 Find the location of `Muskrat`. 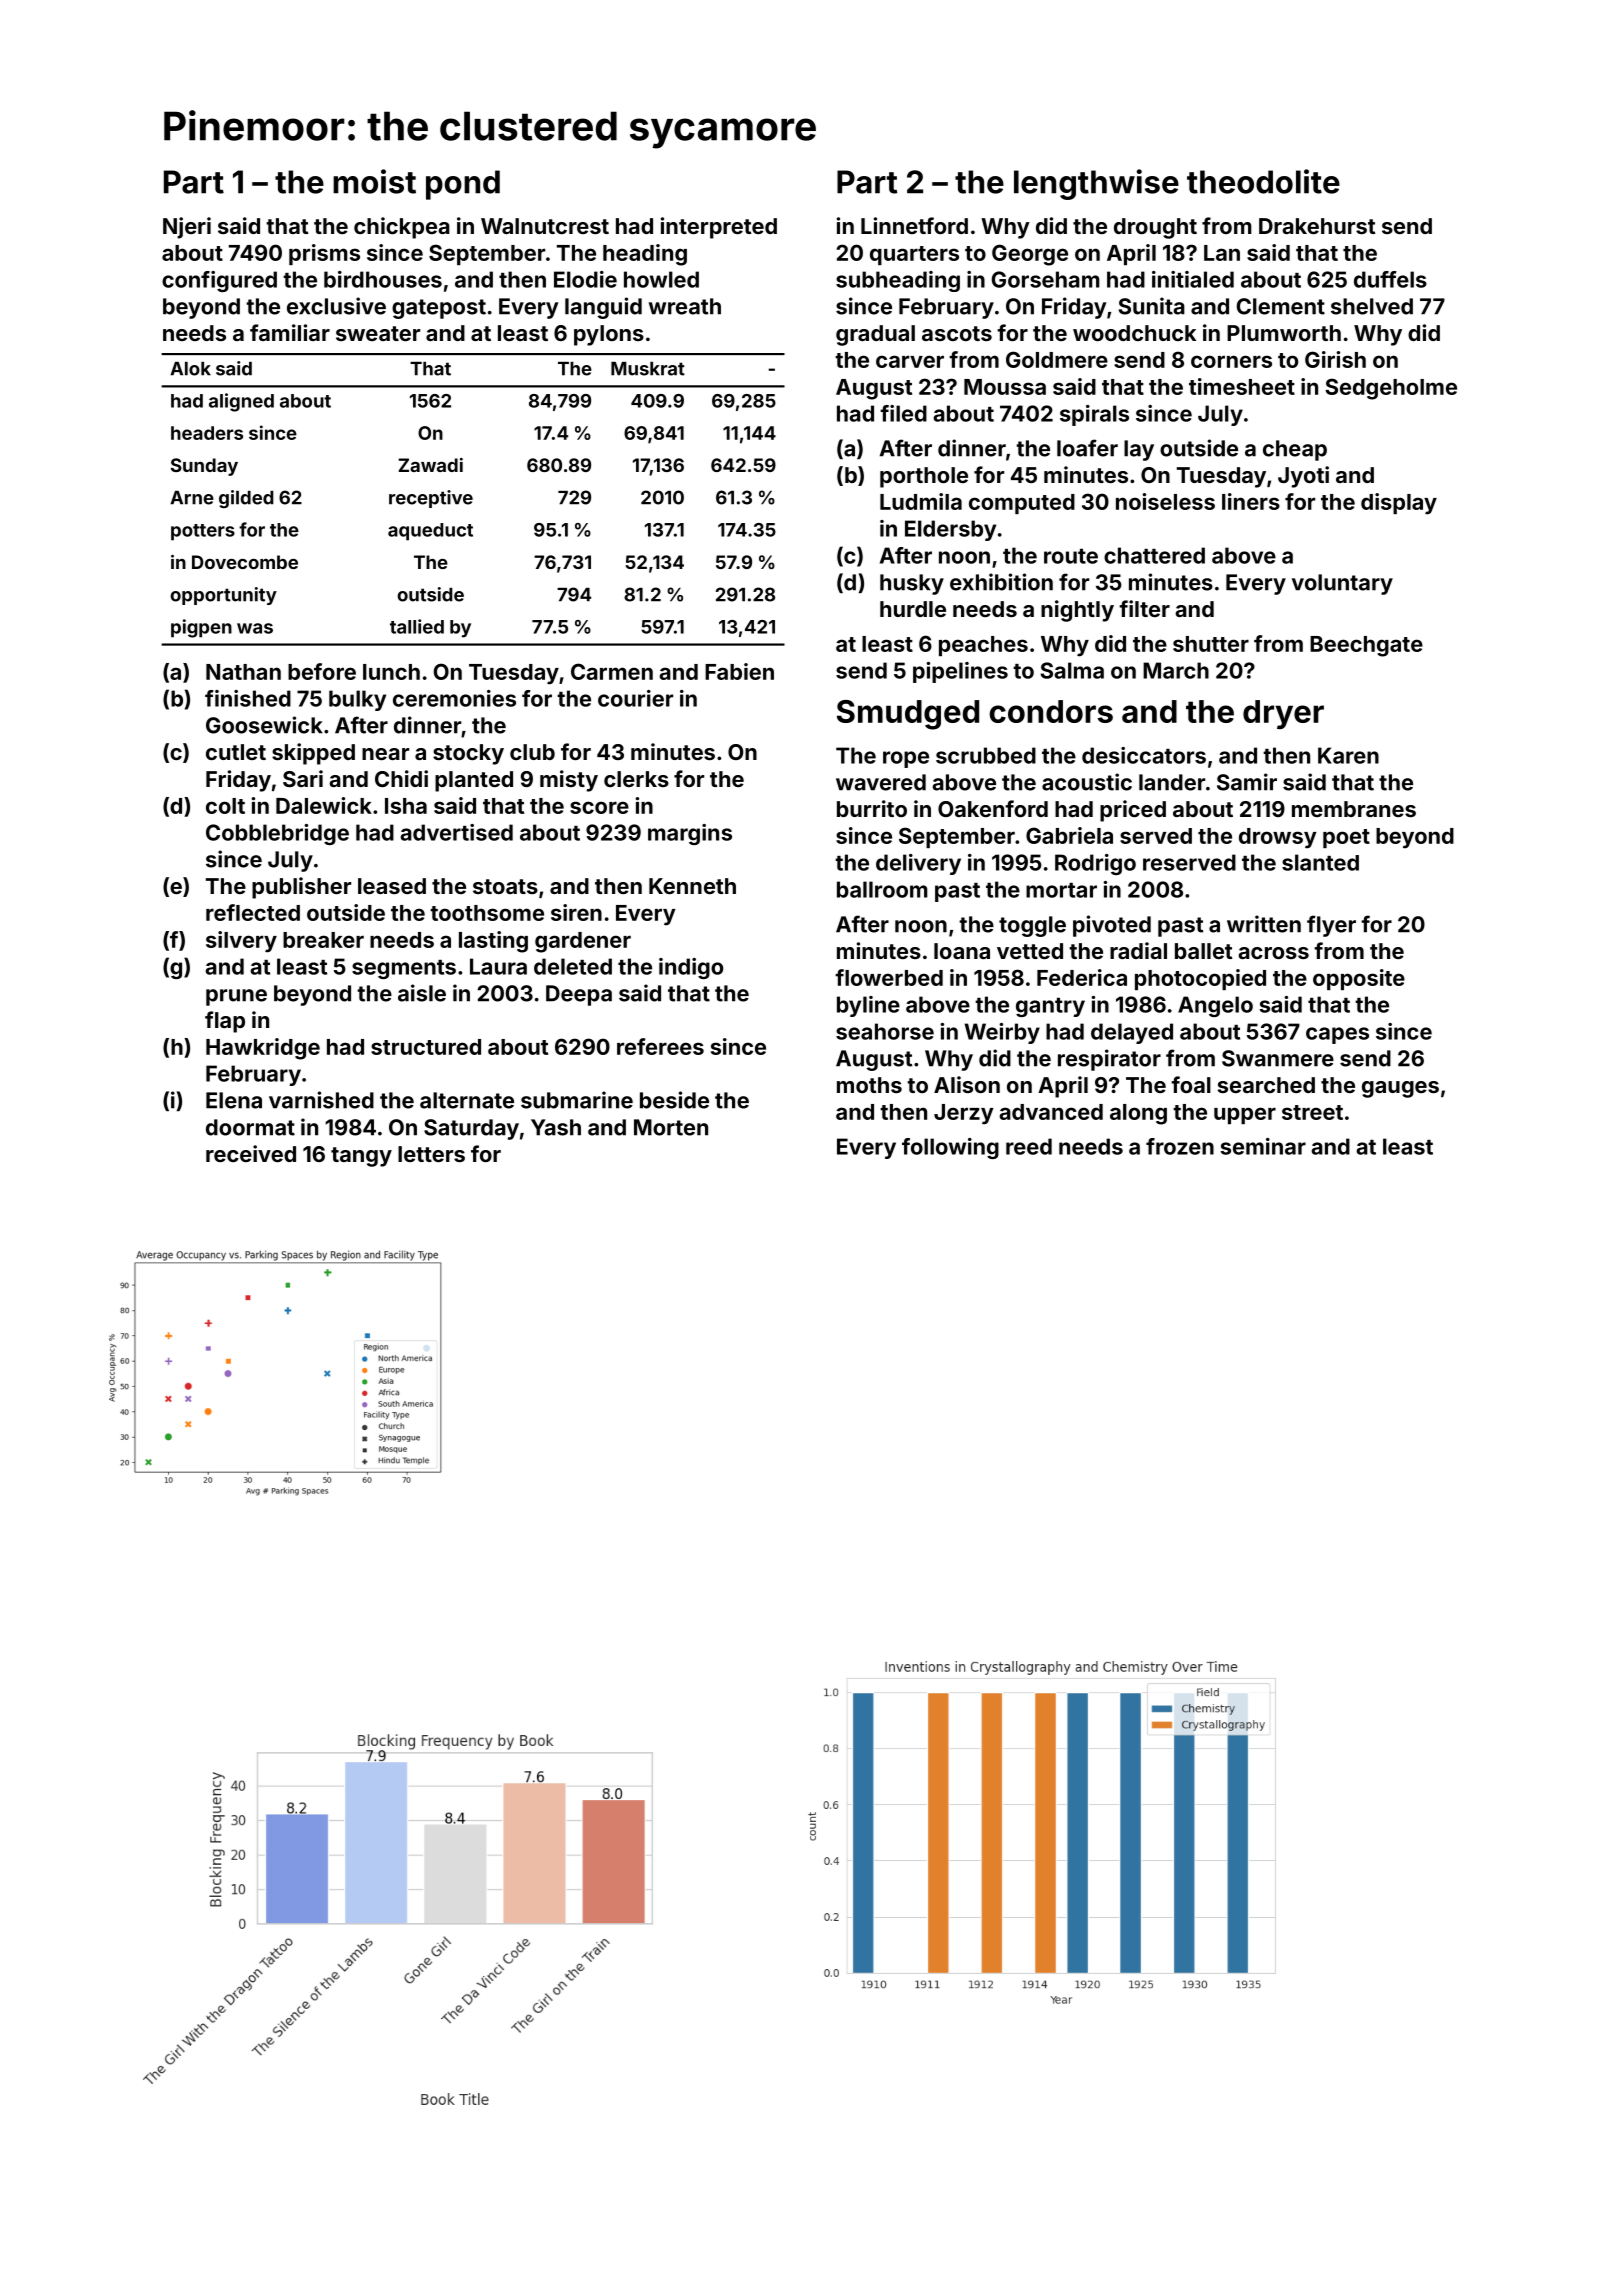

Muskrat is located at coordinates (648, 369).
